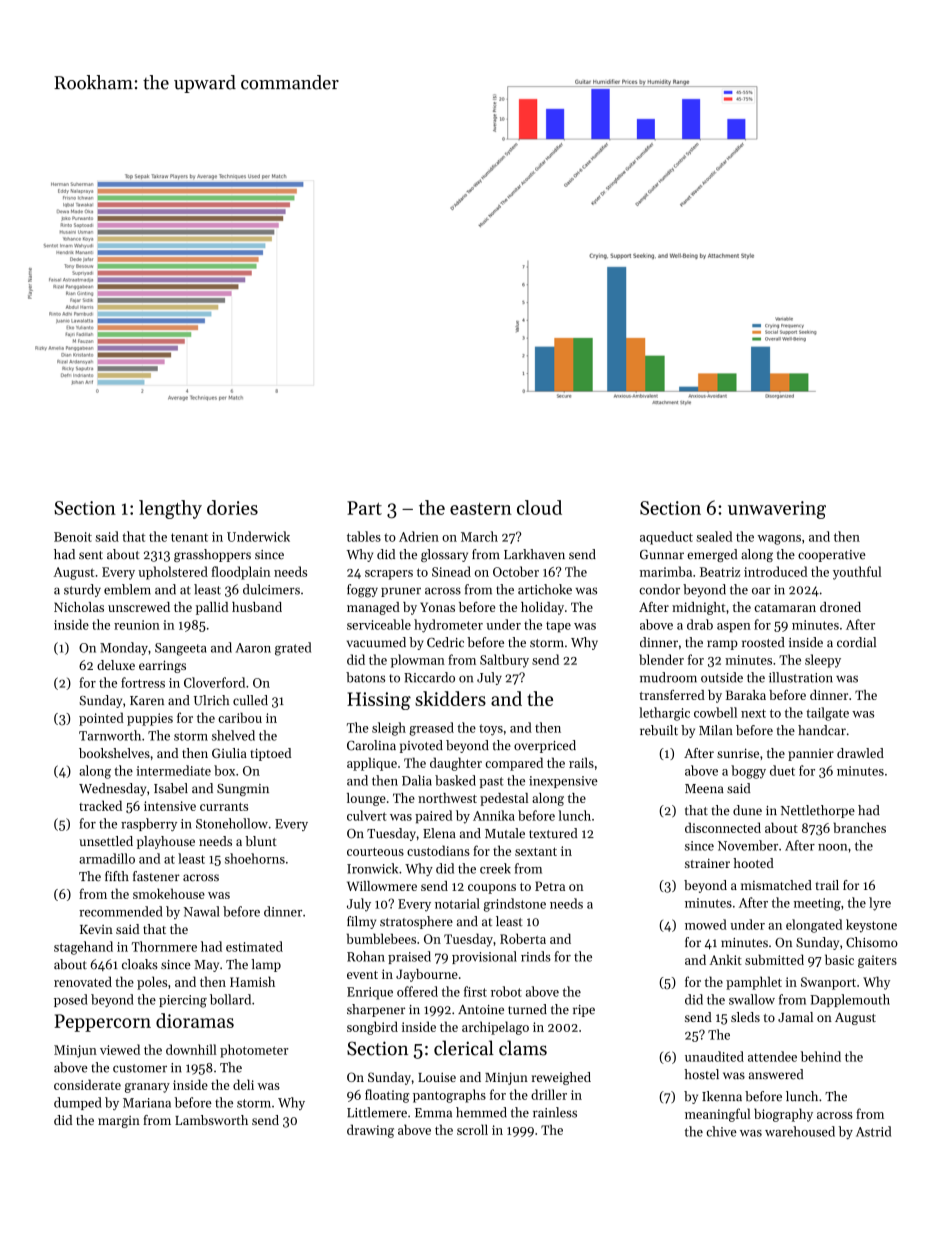 The image size is (952, 1233). Describe the element at coordinates (418, 661) in the screenshot. I see `plowman` at that location.
